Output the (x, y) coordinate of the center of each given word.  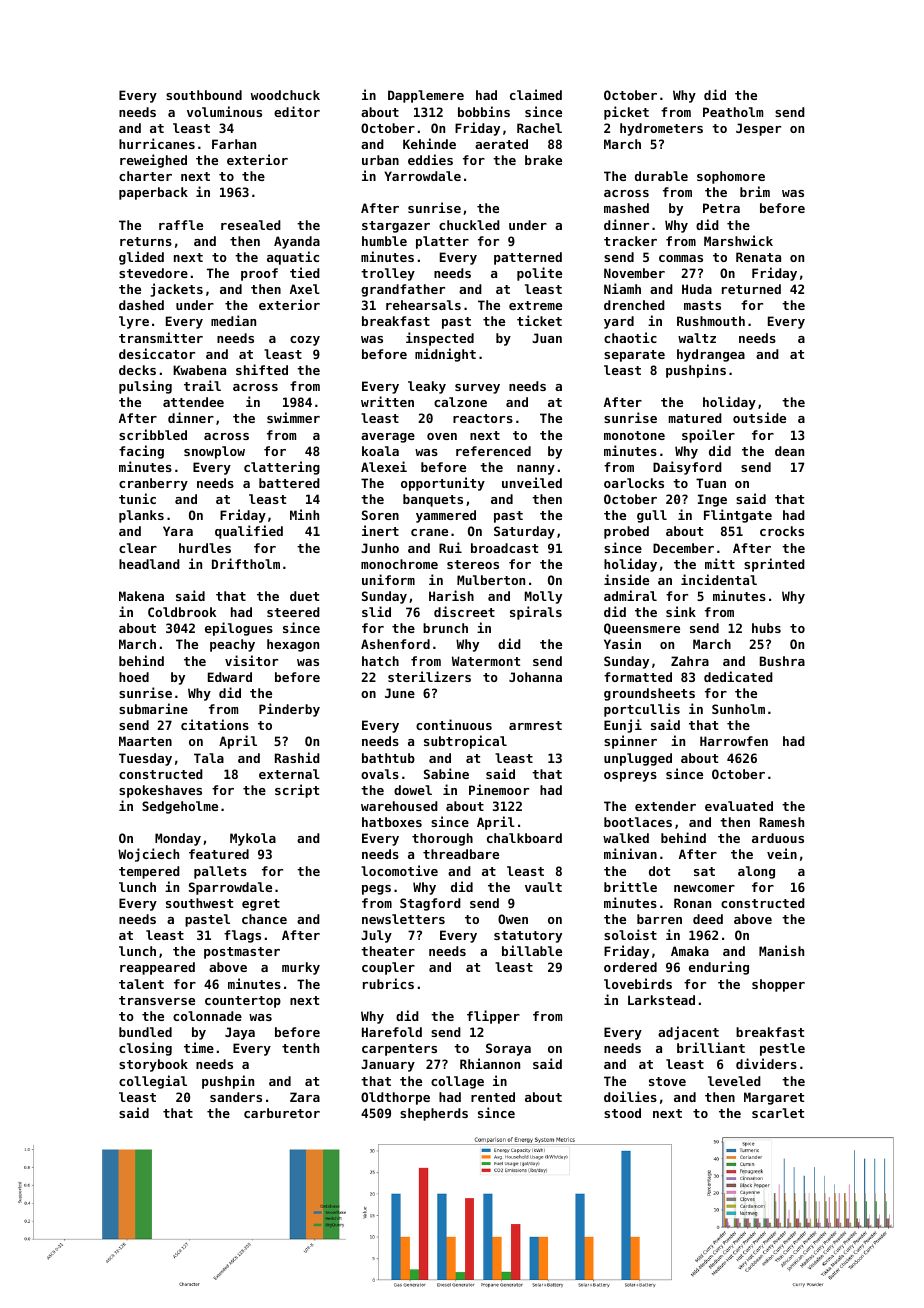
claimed (536, 94)
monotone (634, 435)
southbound (204, 95)
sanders (236, 1097)
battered (289, 483)
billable (532, 950)
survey (477, 389)
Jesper (758, 129)
